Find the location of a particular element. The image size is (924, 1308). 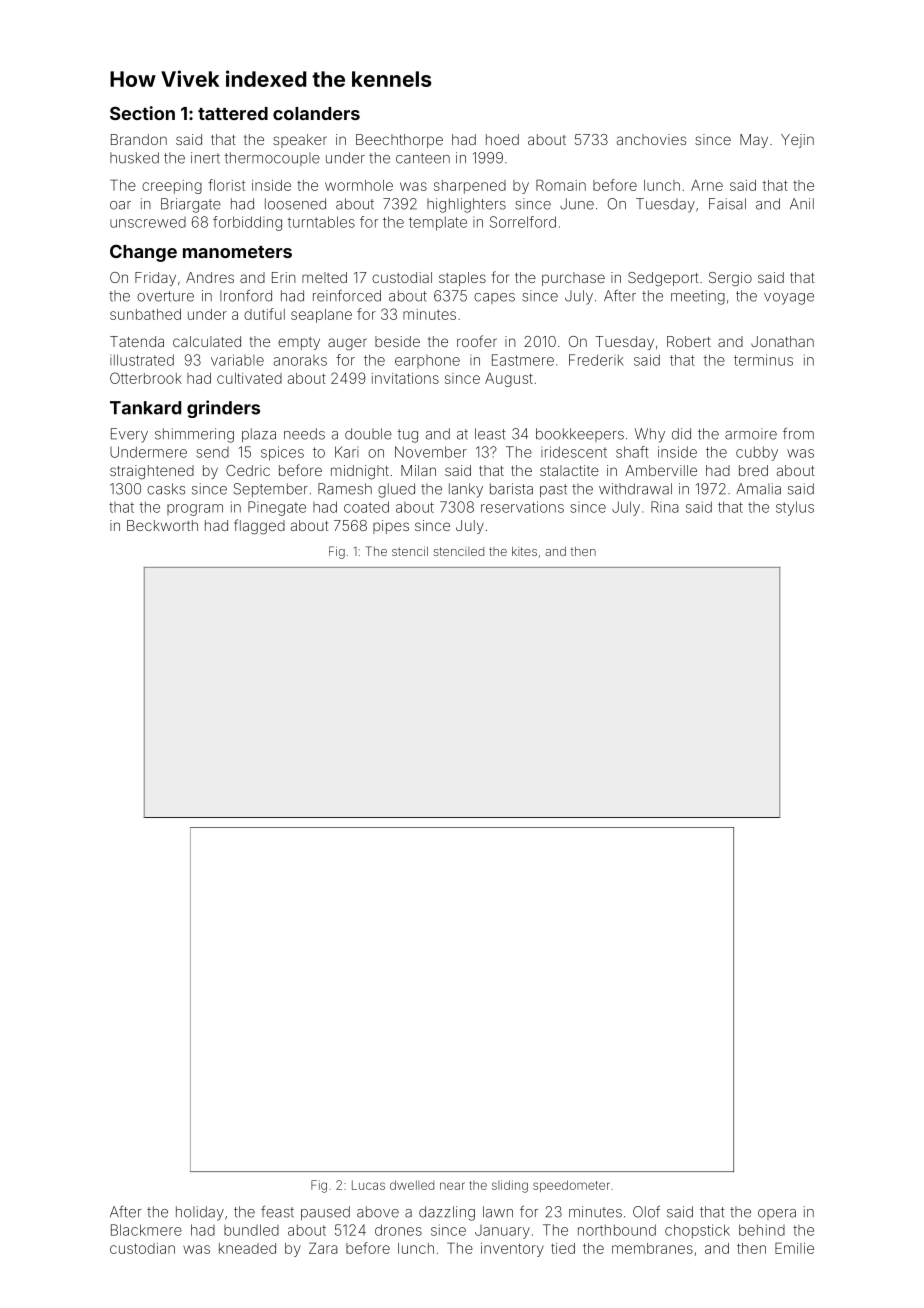

colanders is located at coordinates (316, 113).
